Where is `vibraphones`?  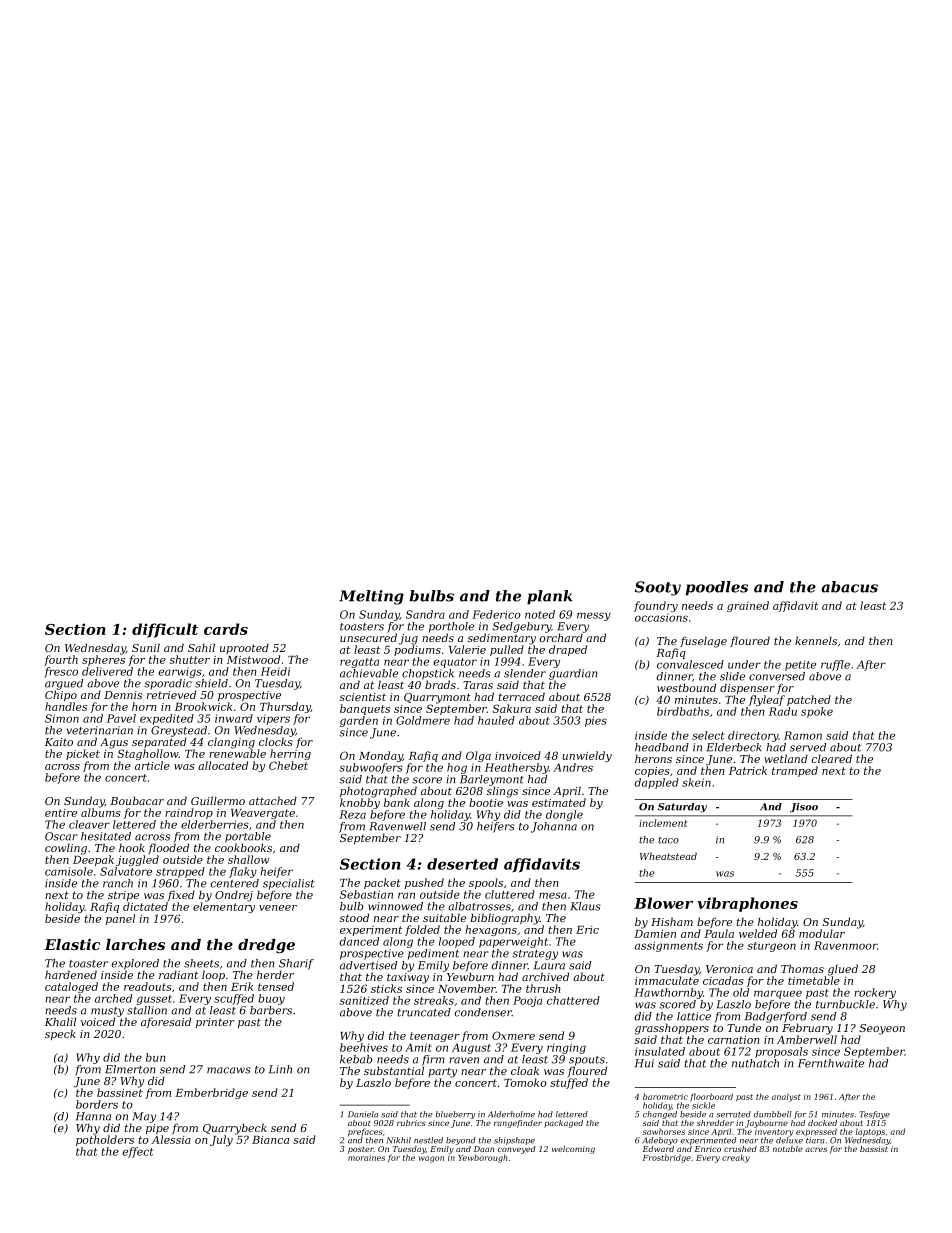
vibraphones is located at coordinates (747, 904).
